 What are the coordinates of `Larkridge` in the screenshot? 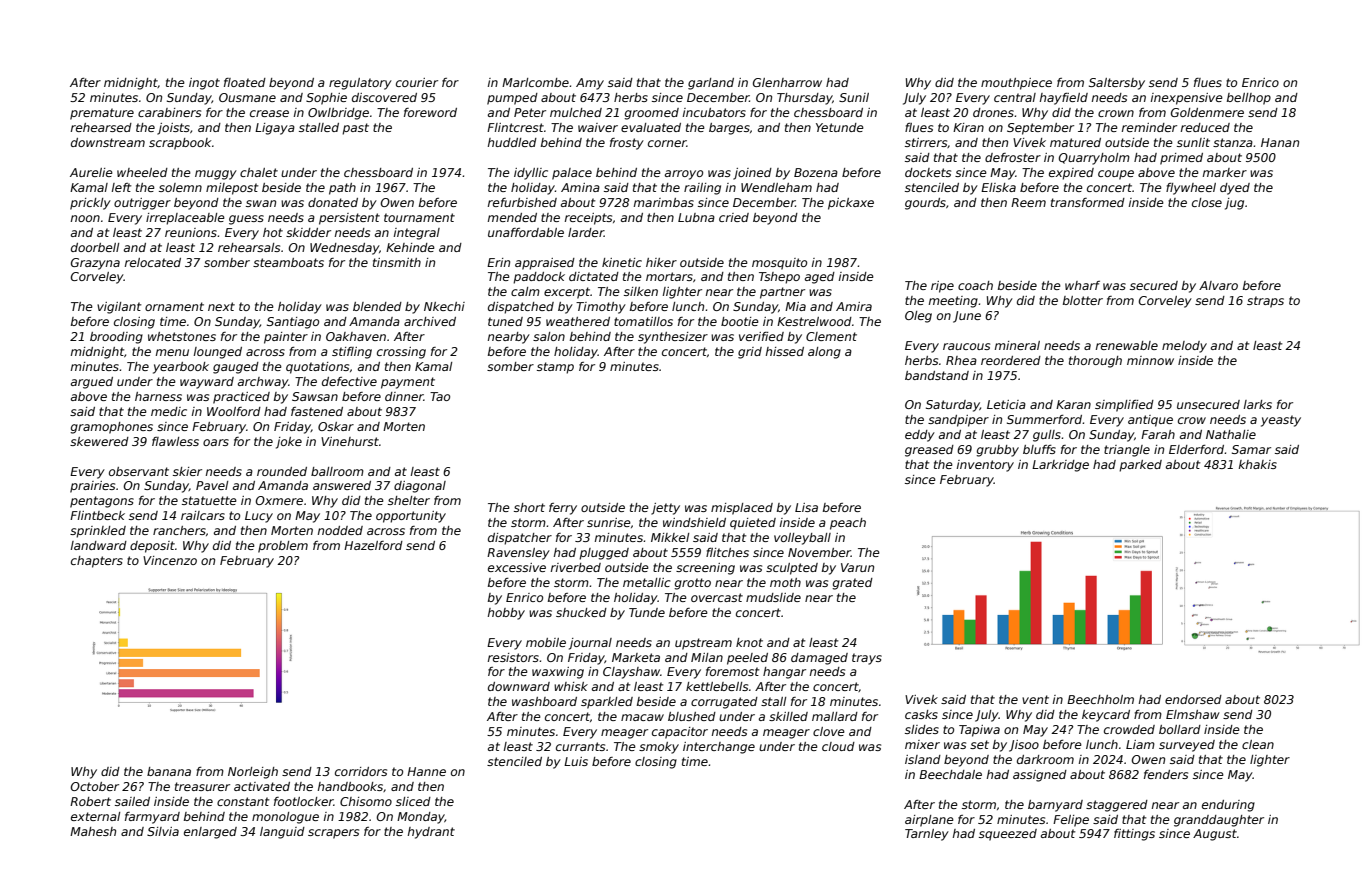 It's located at (1060, 466).
